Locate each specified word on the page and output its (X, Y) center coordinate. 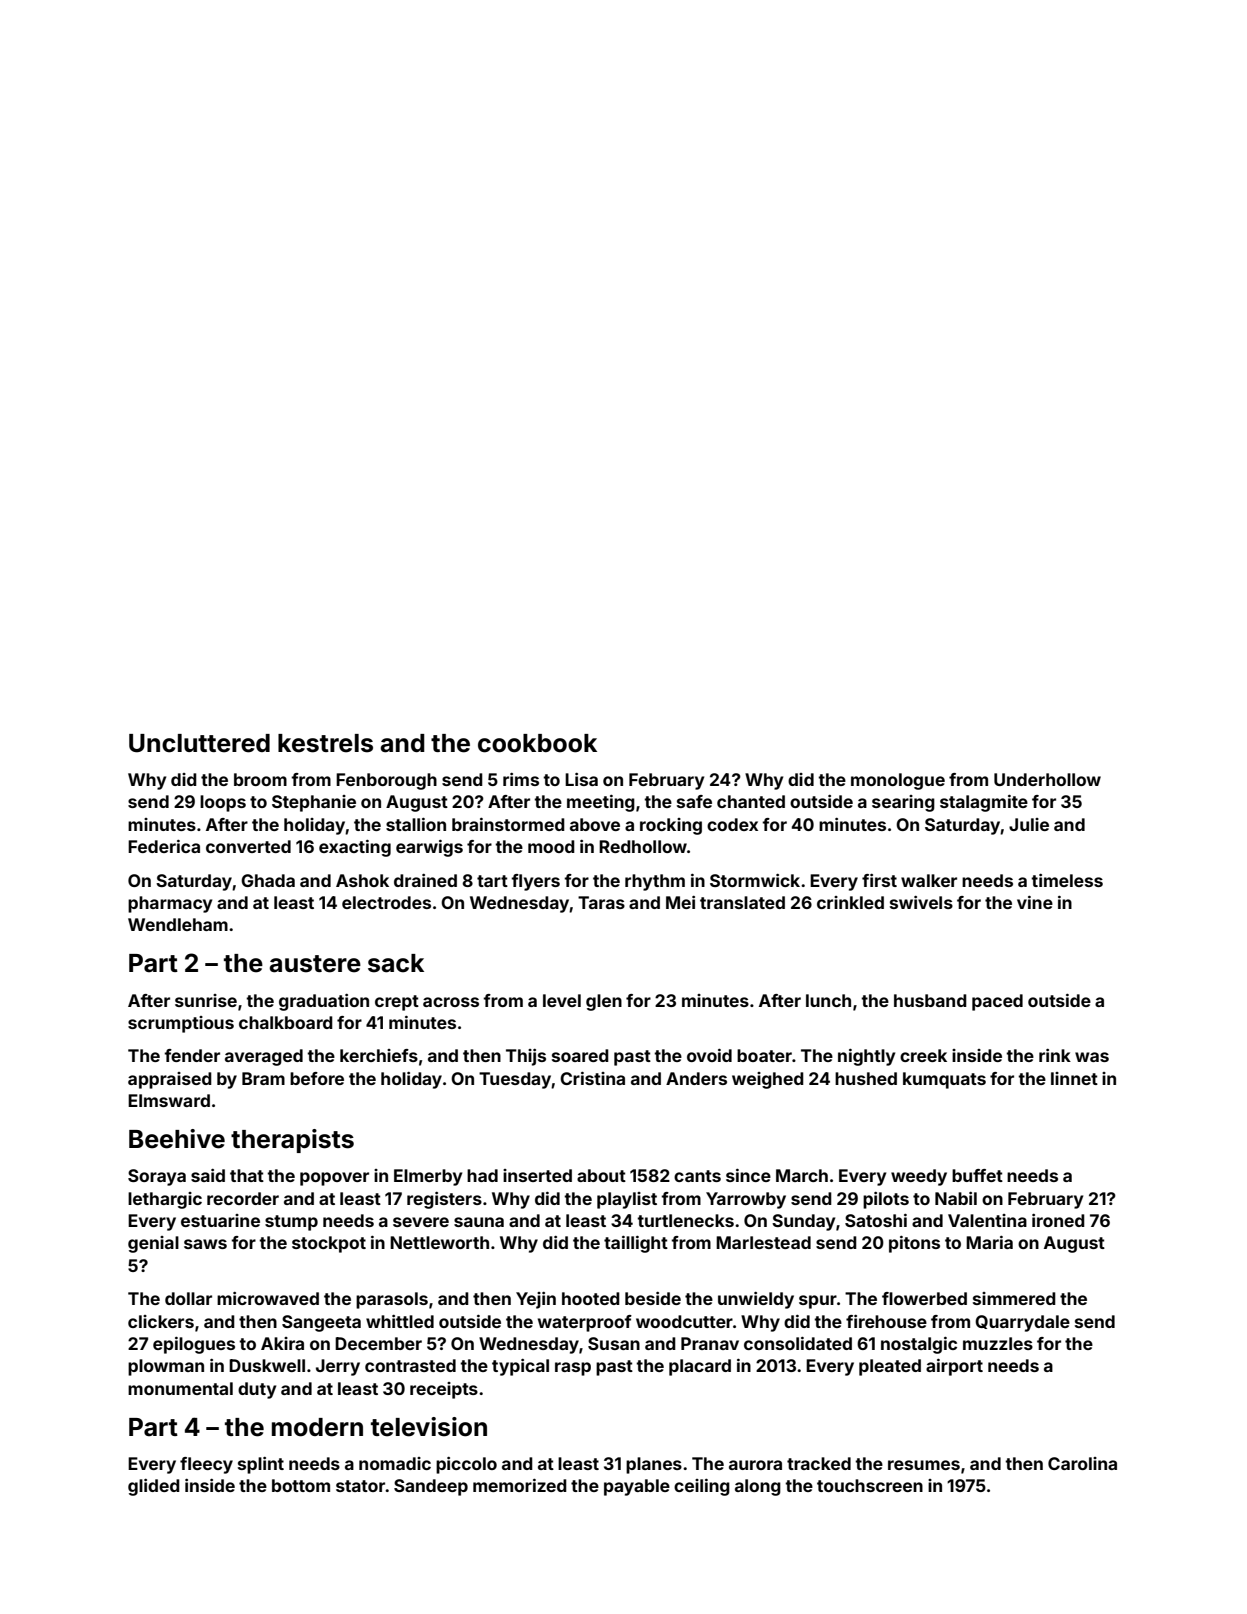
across (451, 1002)
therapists (292, 1141)
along (758, 1487)
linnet (1074, 1078)
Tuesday (515, 1080)
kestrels (325, 743)
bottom (301, 1485)
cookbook (537, 743)
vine (1035, 902)
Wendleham (178, 924)
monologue (898, 781)
